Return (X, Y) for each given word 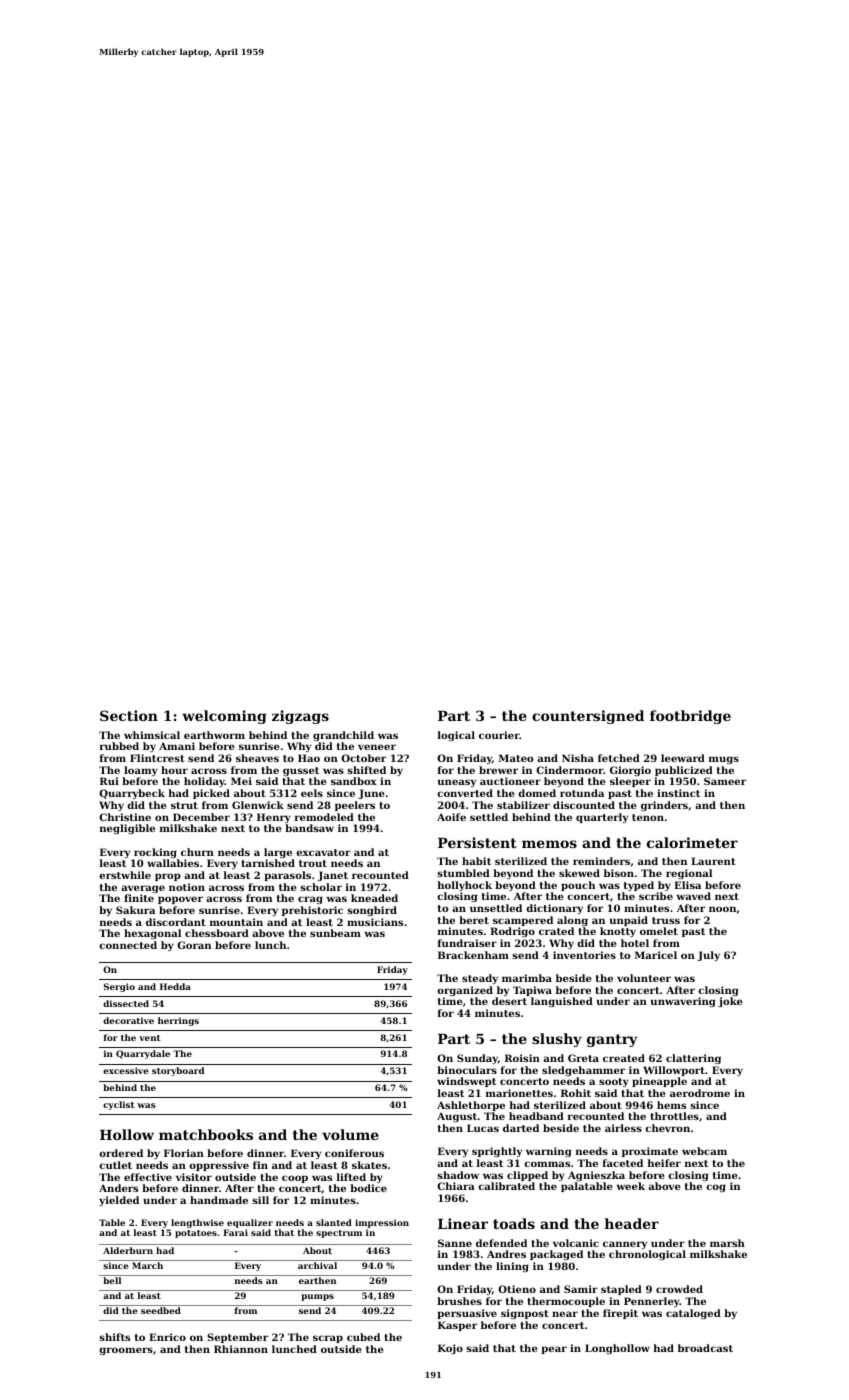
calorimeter (692, 842)
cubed (363, 1337)
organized (465, 991)
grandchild (343, 736)
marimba (527, 978)
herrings (178, 1021)
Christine (125, 817)
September (237, 1338)
